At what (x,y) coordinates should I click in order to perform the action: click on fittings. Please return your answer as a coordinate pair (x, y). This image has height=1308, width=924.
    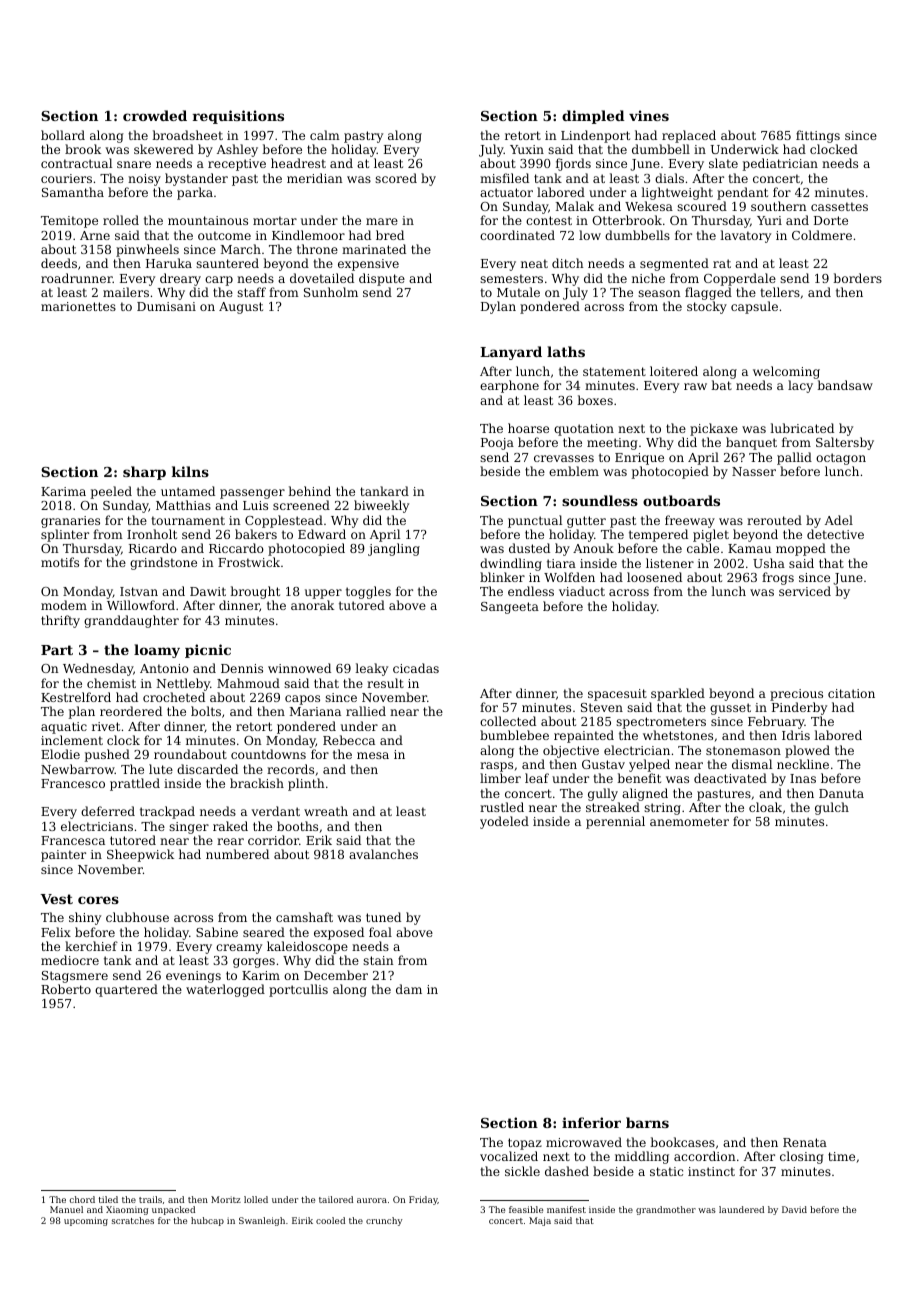
    Looking at the image, I should click on (818, 136).
